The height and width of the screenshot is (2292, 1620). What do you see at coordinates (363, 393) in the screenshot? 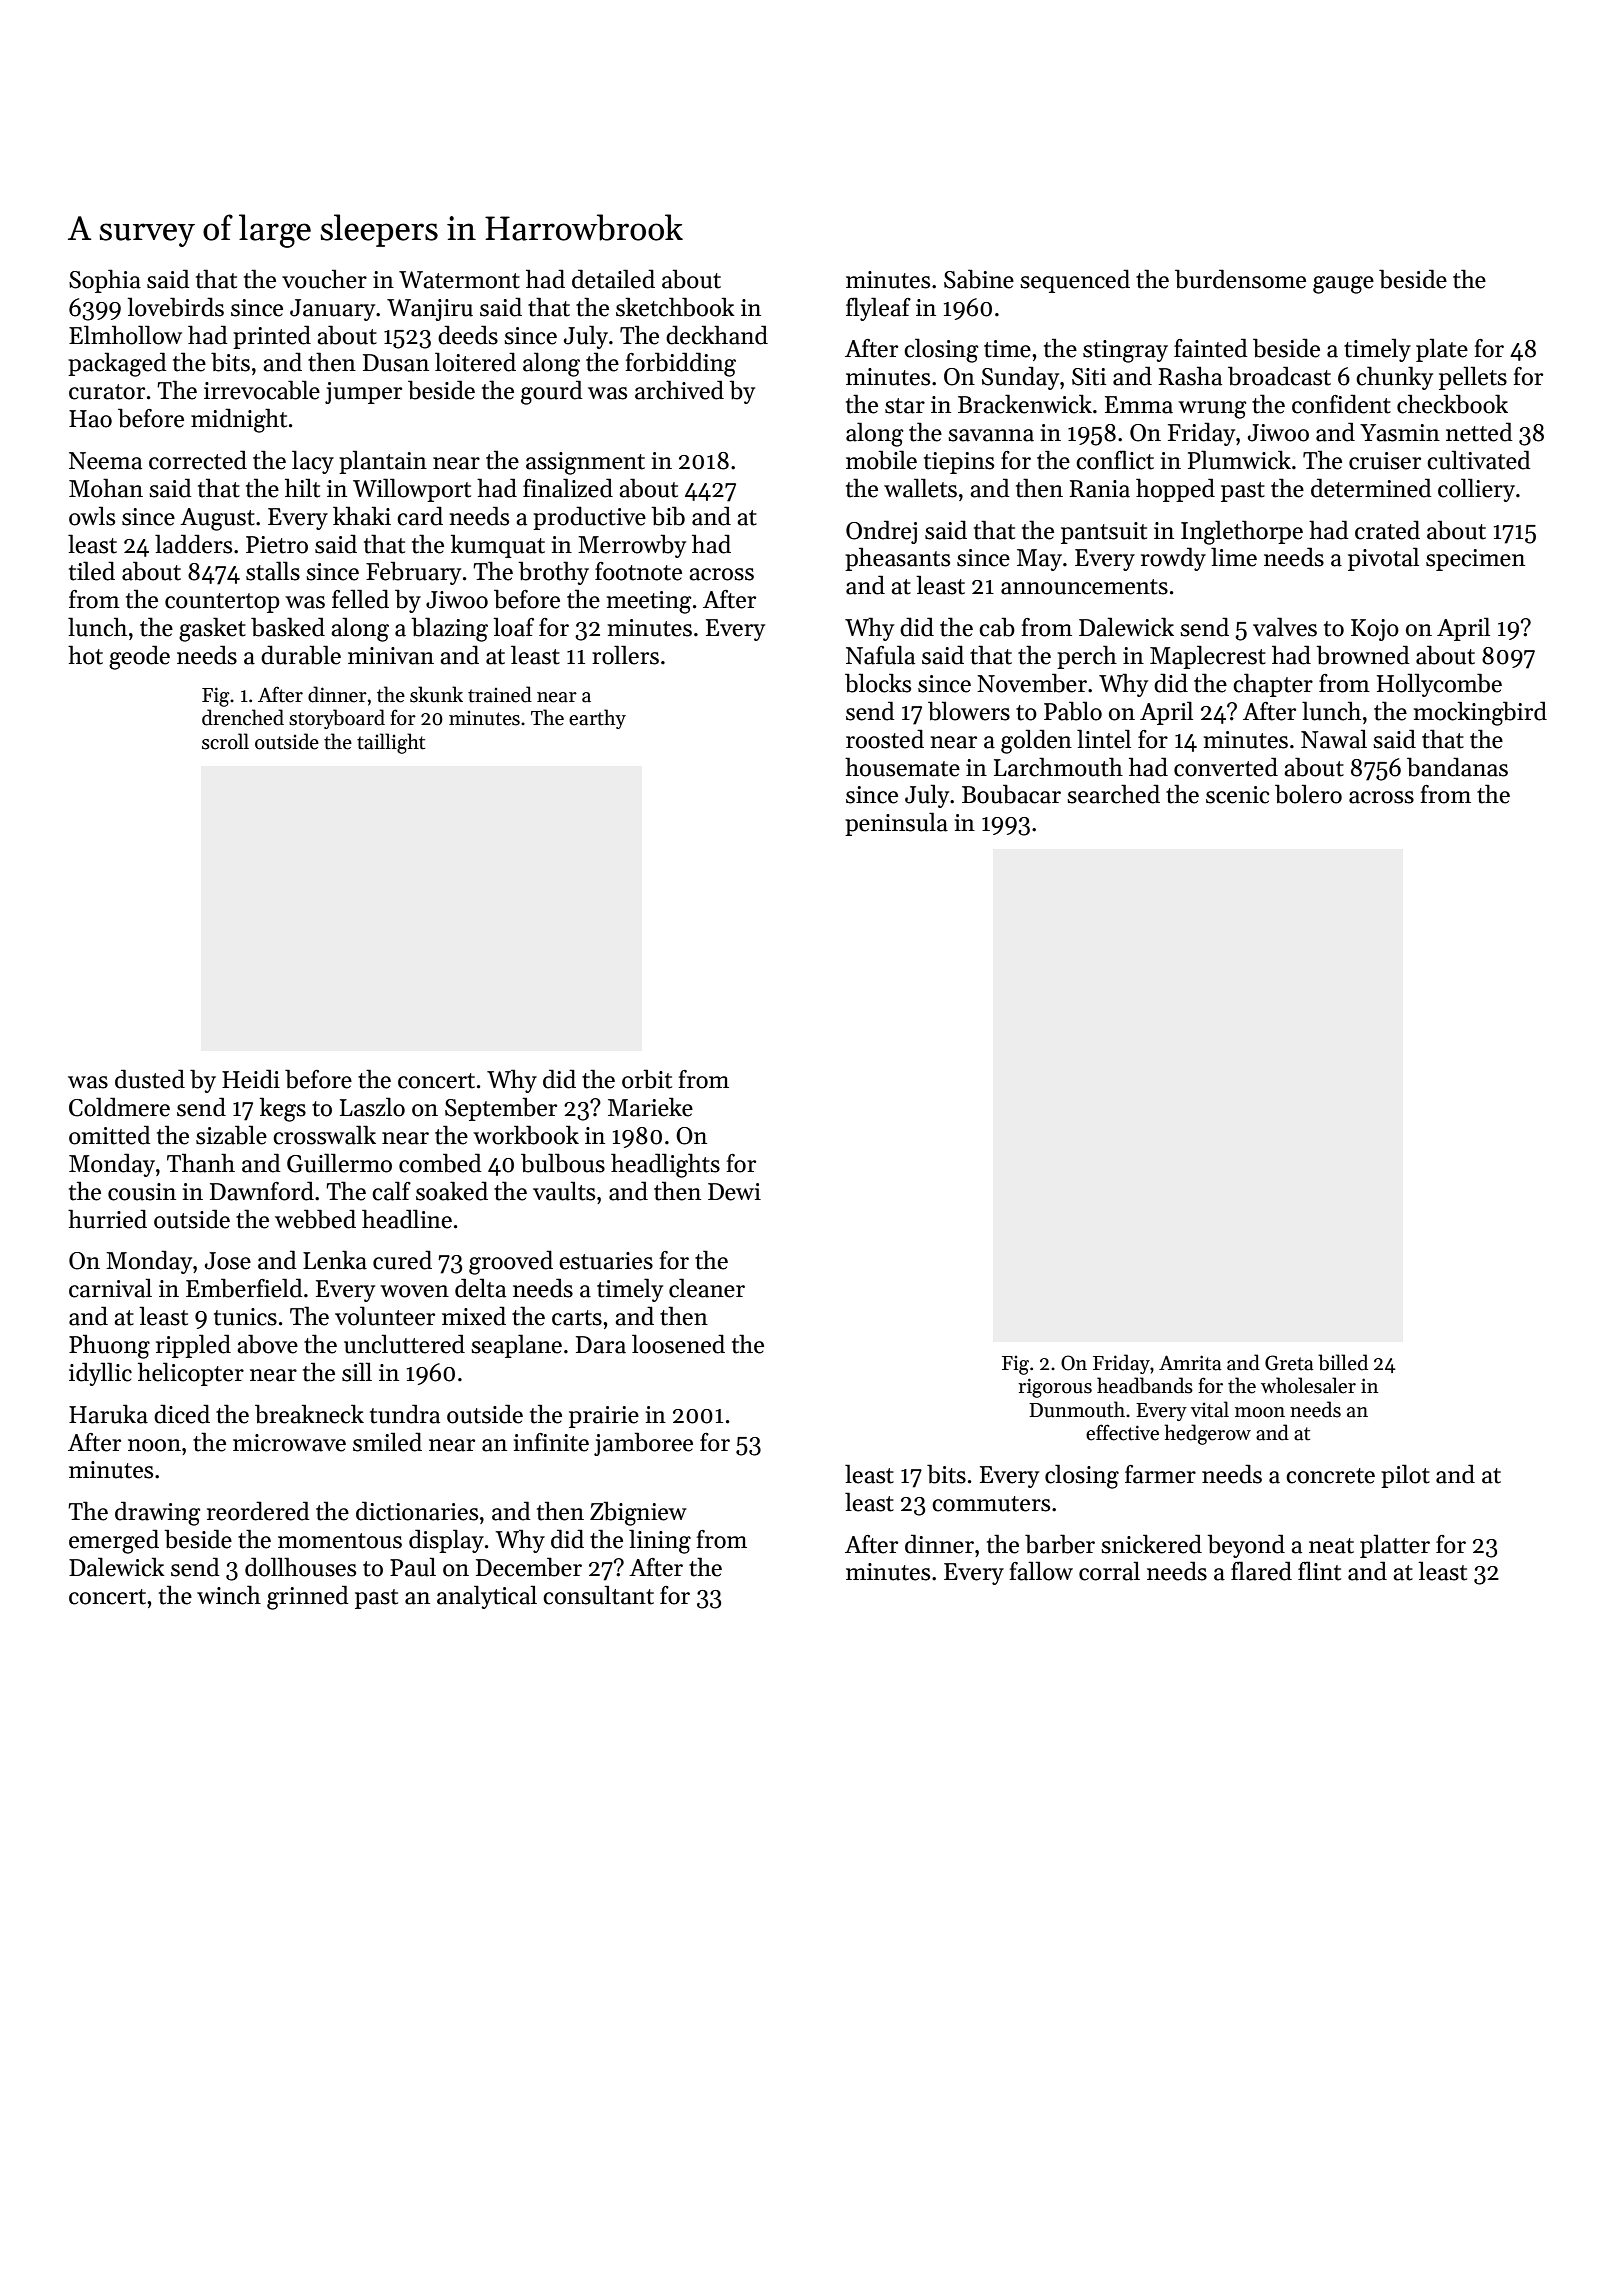
I see `jumper` at bounding box center [363, 393].
